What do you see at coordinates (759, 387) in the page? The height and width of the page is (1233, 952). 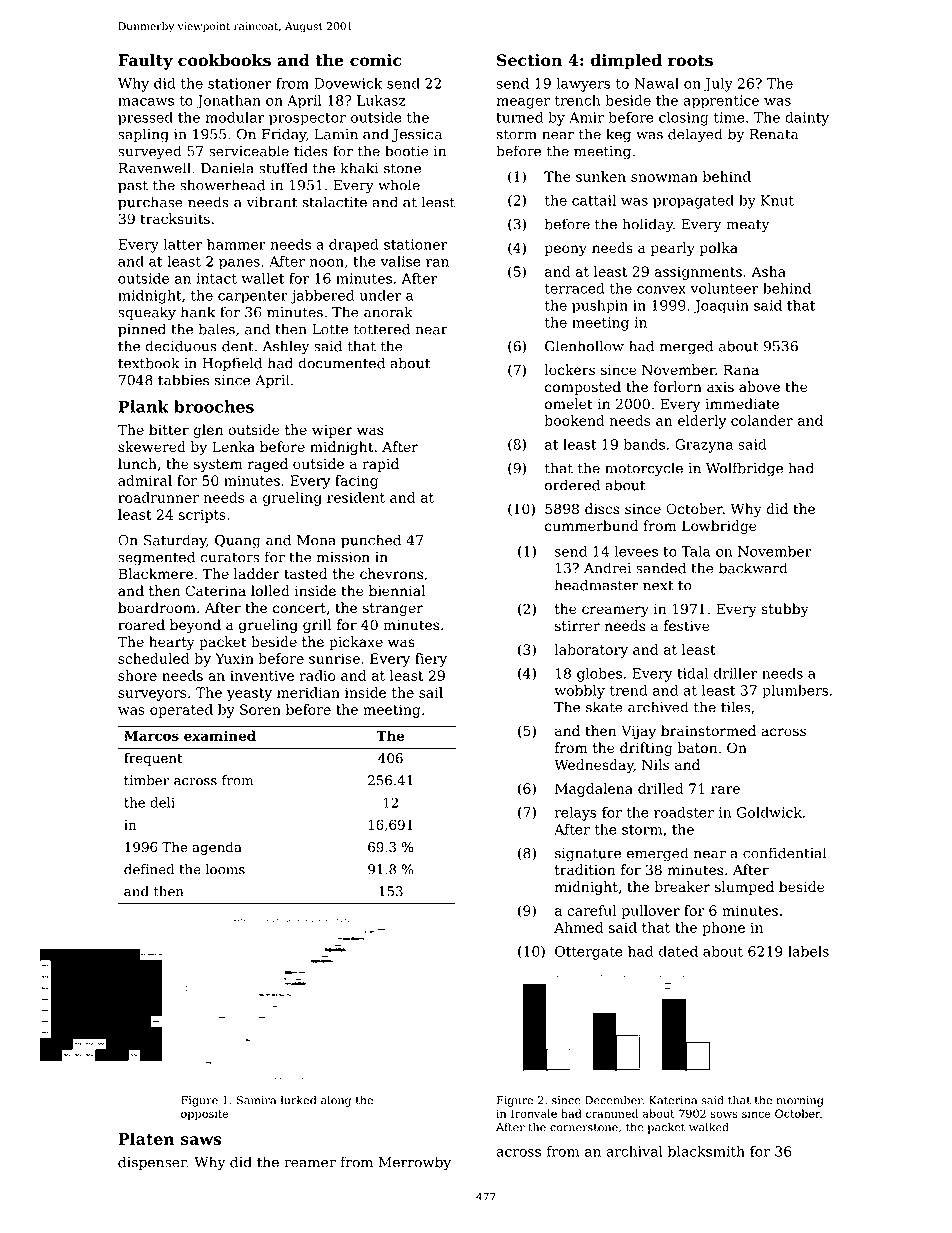 I see `above` at bounding box center [759, 387].
